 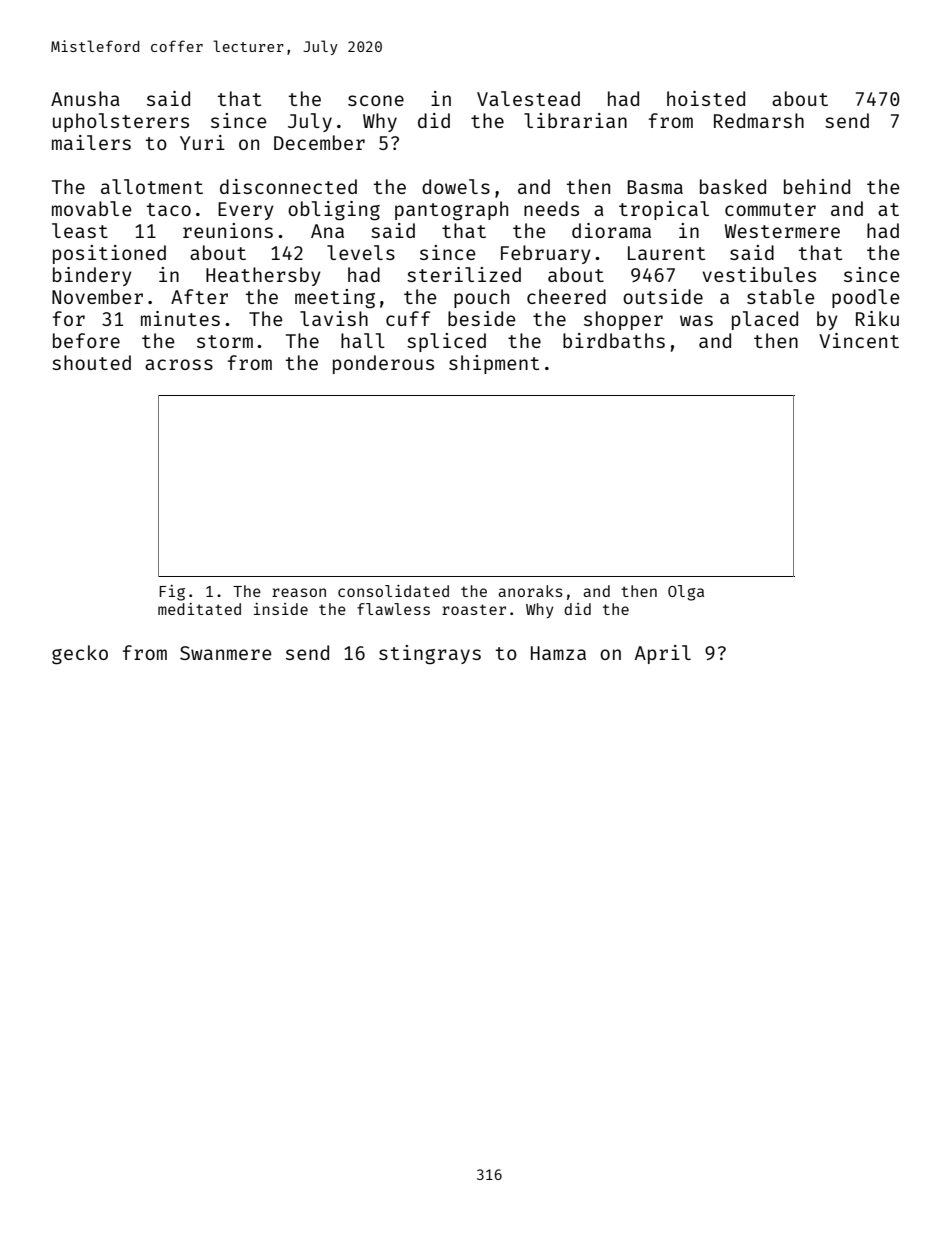 I want to click on mailers, so click(x=91, y=142).
